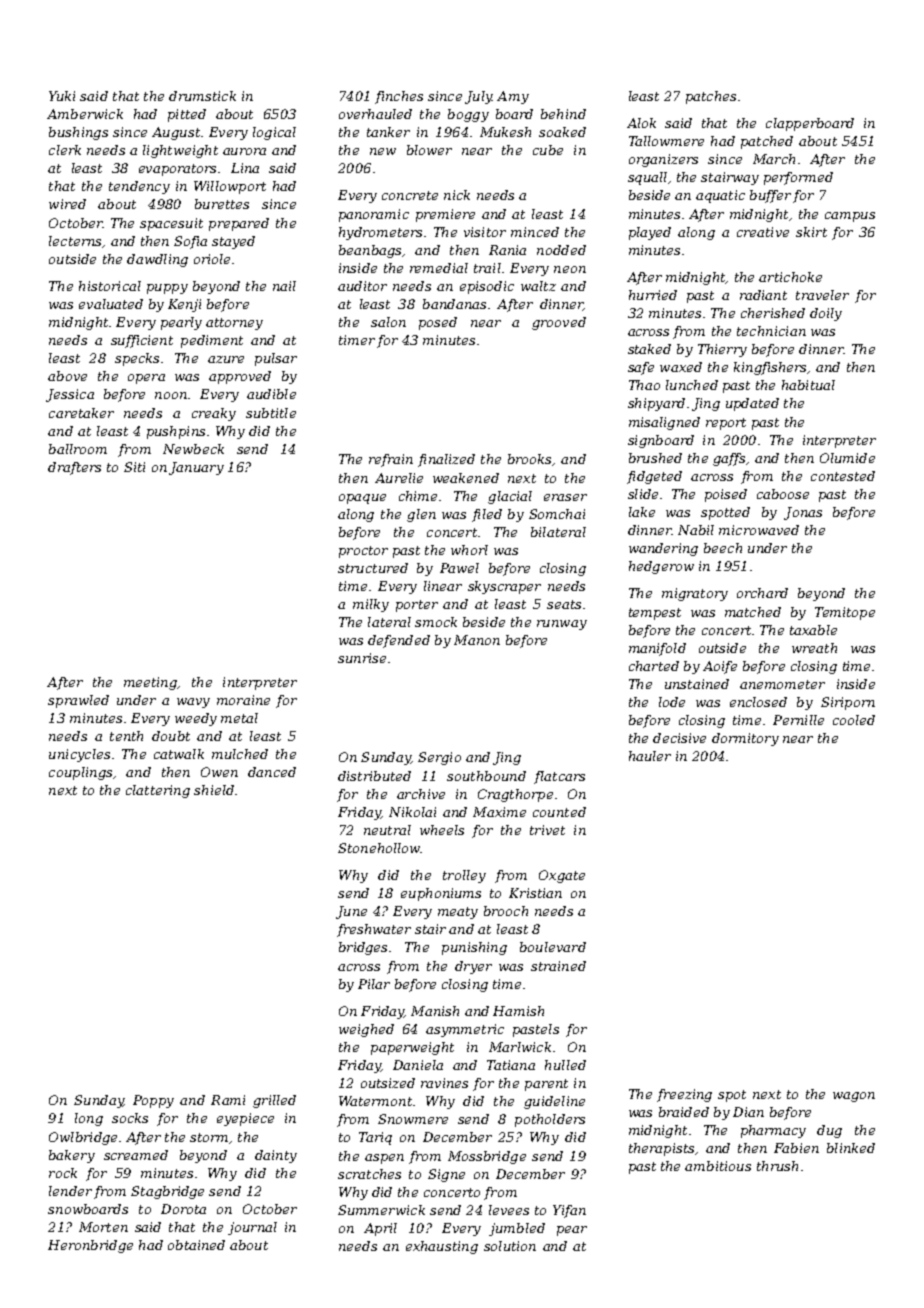  I want to click on eyepiece, so click(245, 1119).
